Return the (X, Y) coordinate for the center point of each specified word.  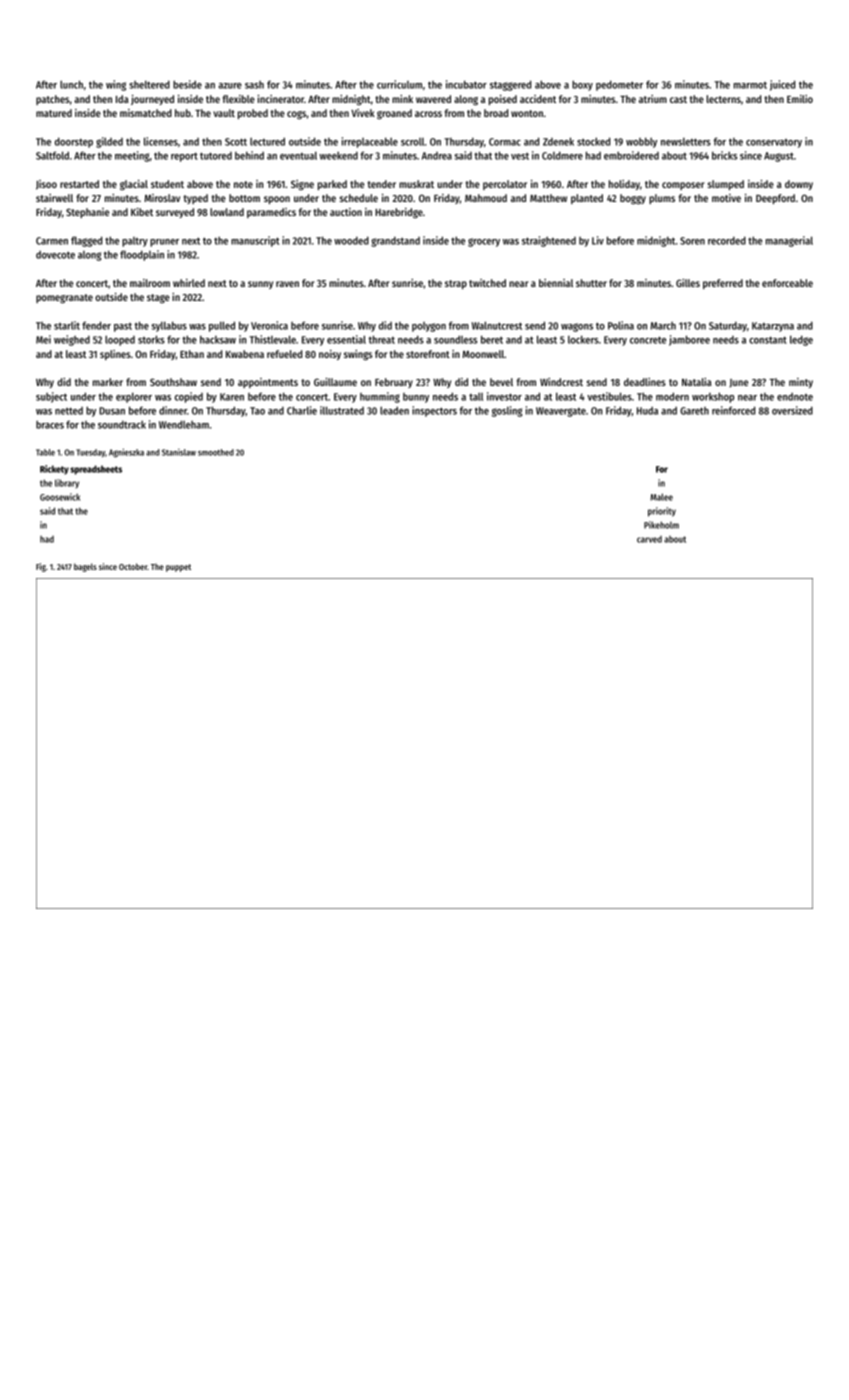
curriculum (399, 84)
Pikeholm (661, 525)
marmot (750, 85)
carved (649, 539)
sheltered (149, 84)
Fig (41, 567)
